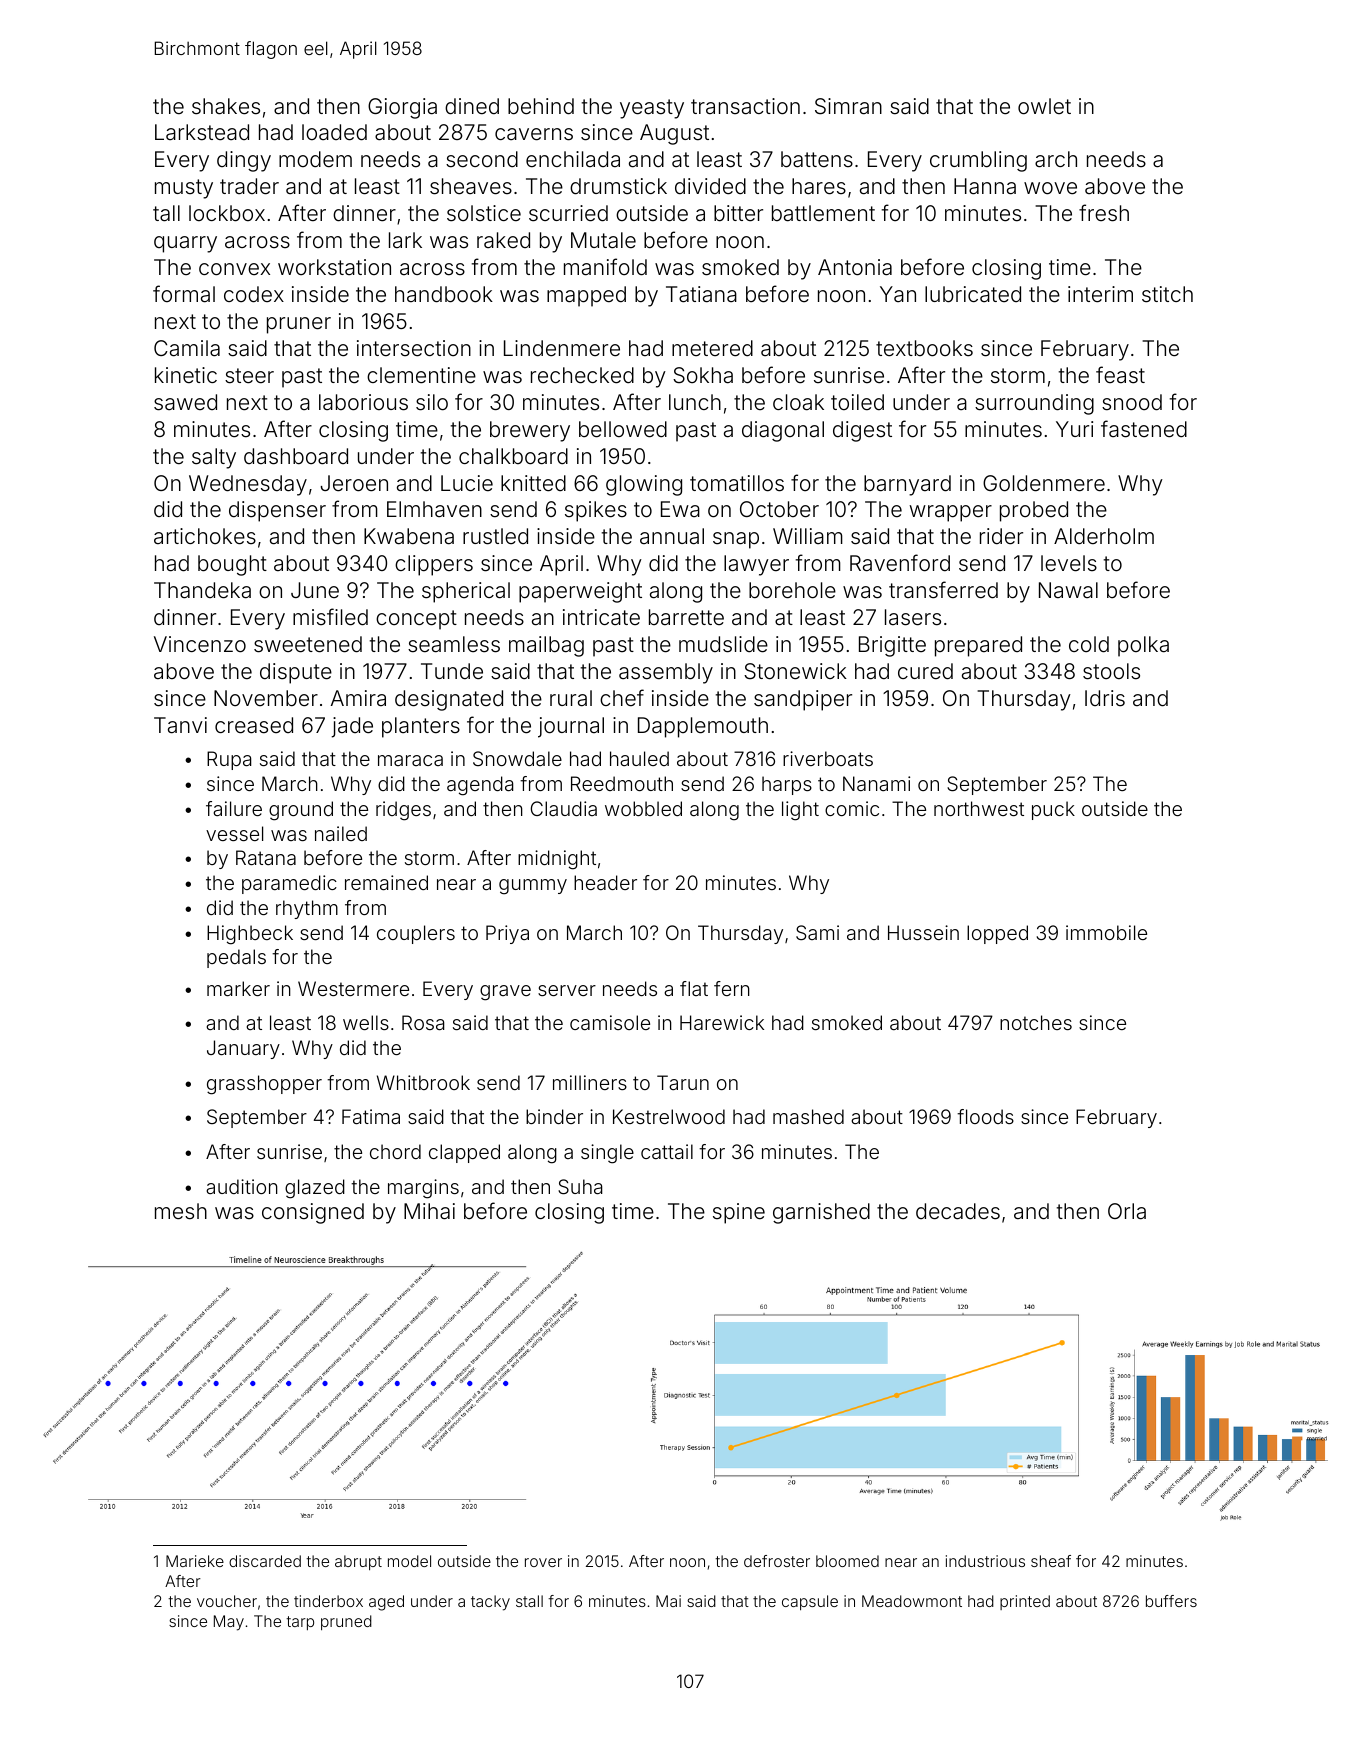  Describe the element at coordinates (913, 617) in the page. I see `lasers` at that location.
